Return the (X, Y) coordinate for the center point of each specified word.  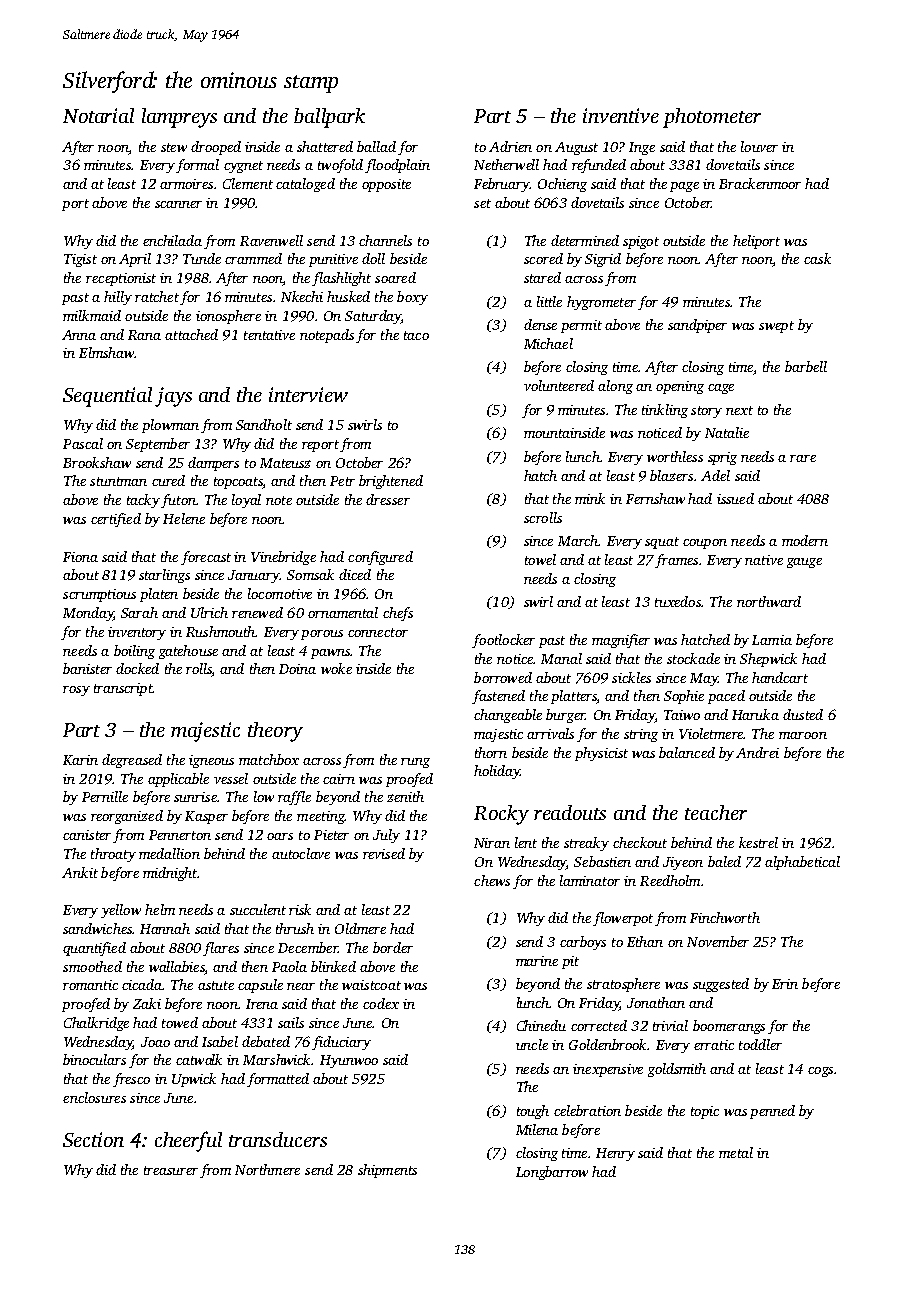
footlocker (503, 641)
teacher (716, 812)
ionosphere (228, 317)
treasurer (171, 1170)
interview (308, 394)
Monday (88, 614)
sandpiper (697, 326)
